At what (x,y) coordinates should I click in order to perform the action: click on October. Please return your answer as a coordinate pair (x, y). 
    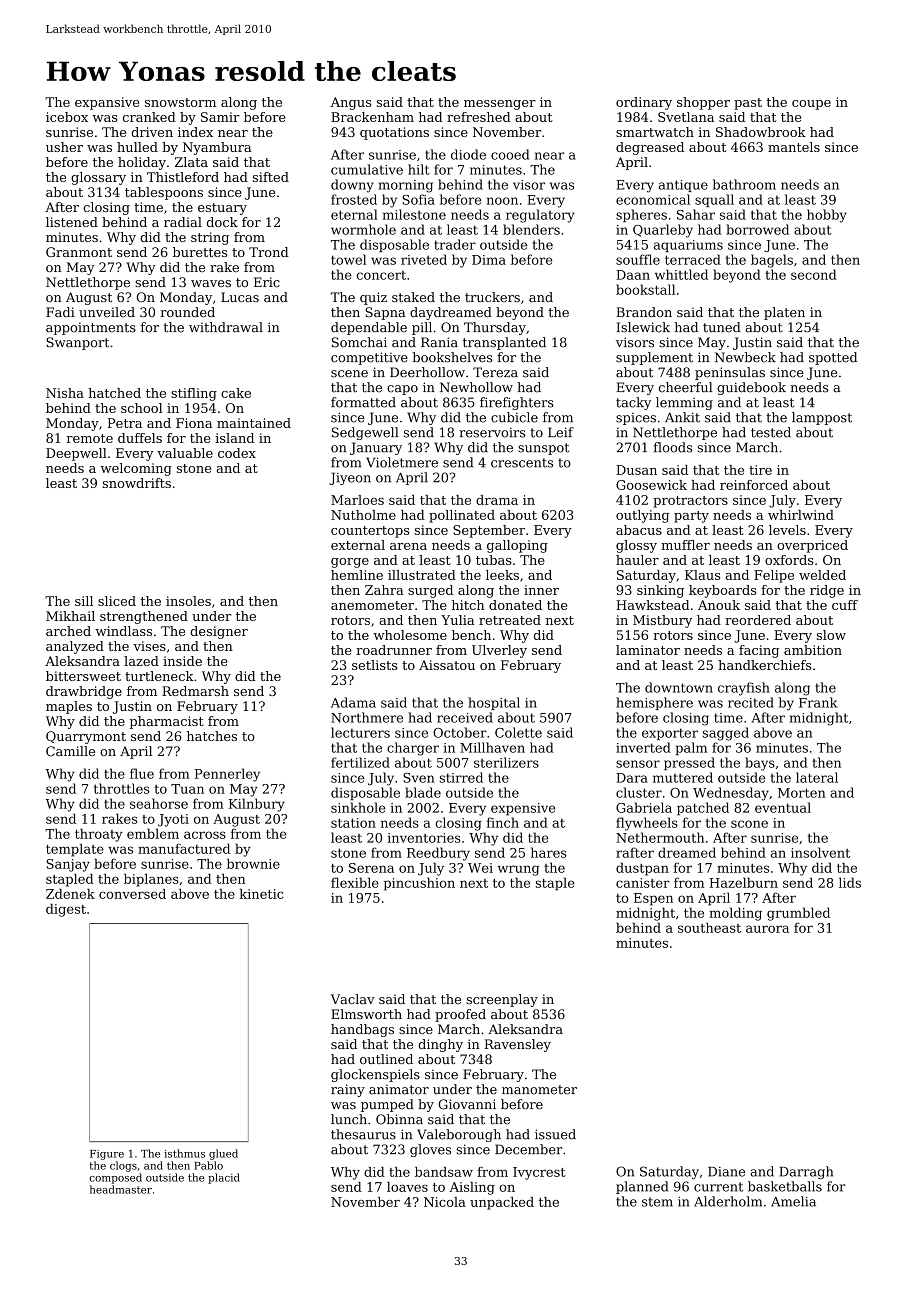
    Looking at the image, I should click on (460, 732).
